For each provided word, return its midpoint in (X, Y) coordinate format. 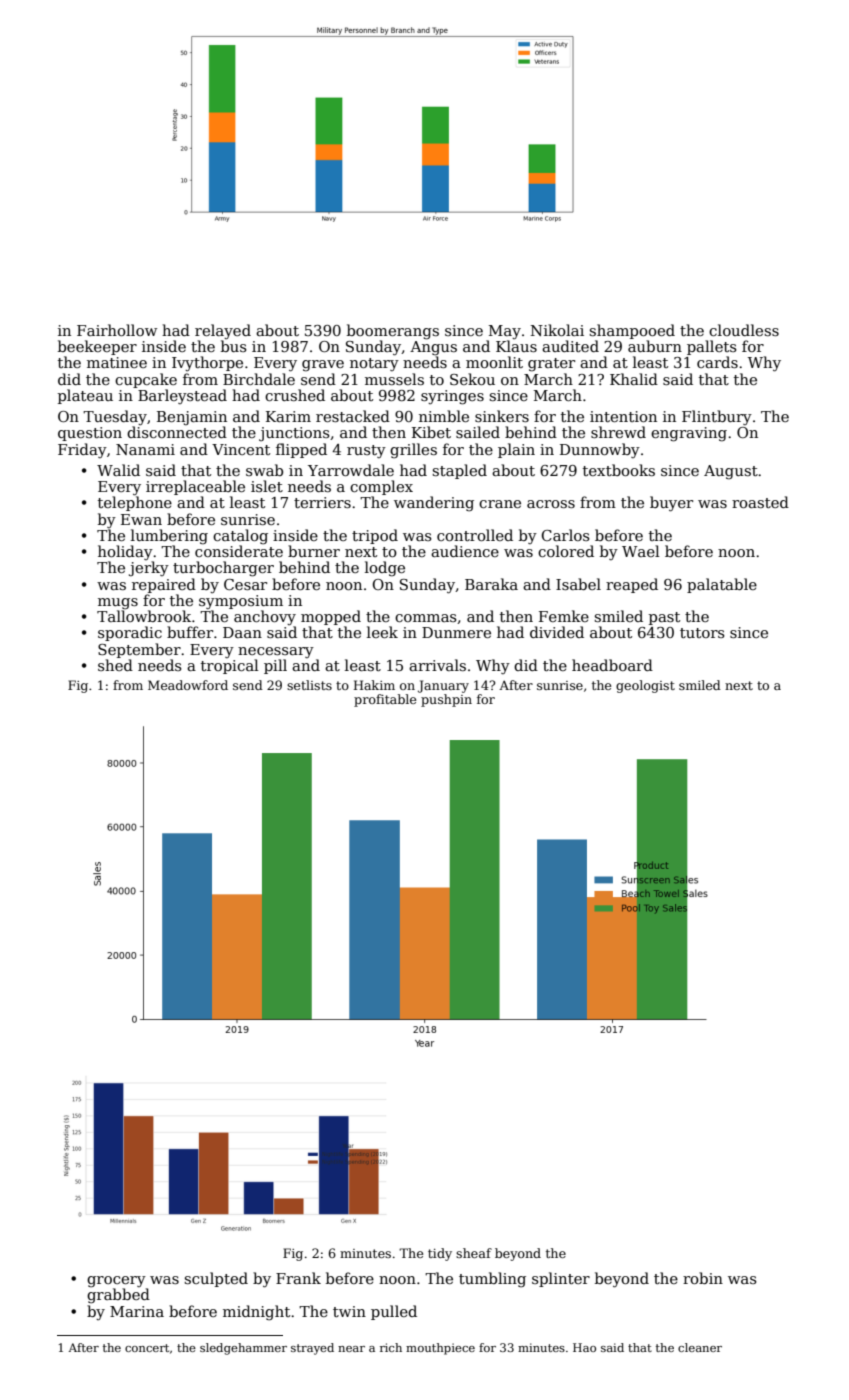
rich (391, 1347)
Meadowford (188, 685)
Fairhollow (117, 330)
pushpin (446, 700)
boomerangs (393, 332)
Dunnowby (600, 450)
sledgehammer (243, 1349)
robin (703, 1278)
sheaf (474, 1253)
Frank (298, 1278)
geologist (645, 686)
